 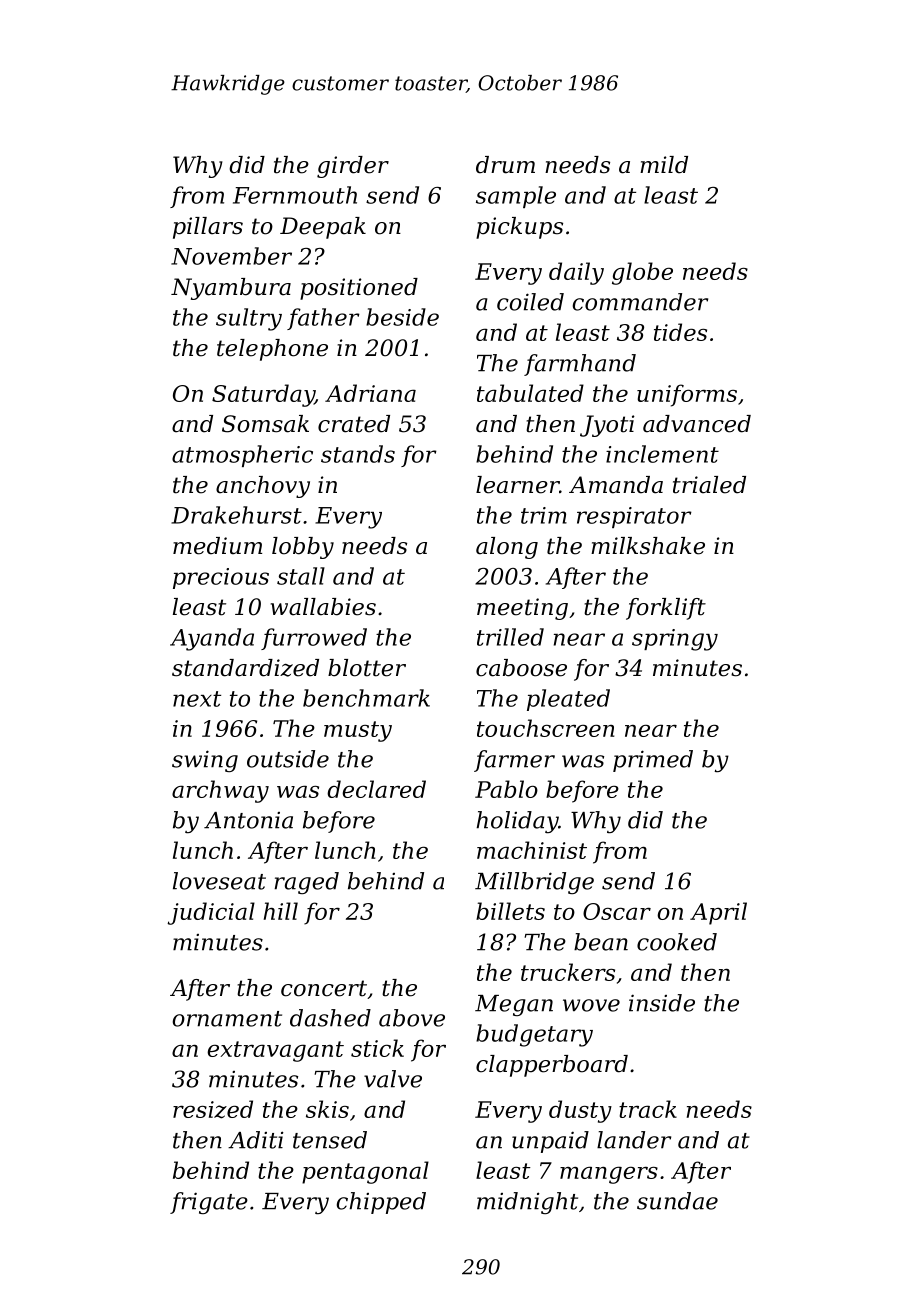 I want to click on musty, so click(x=358, y=731).
